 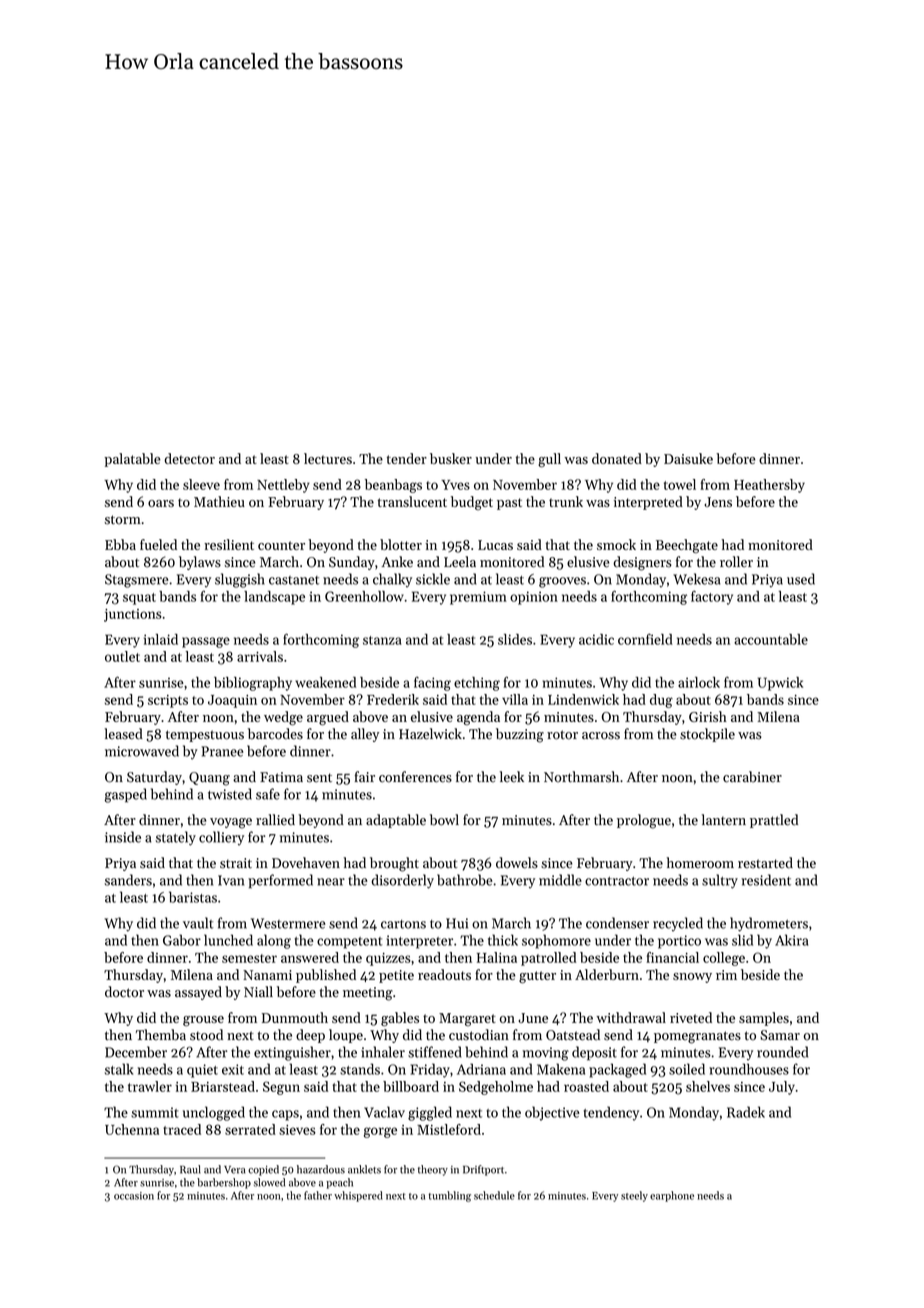 I want to click on whispered, so click(x=358, y=1196).
